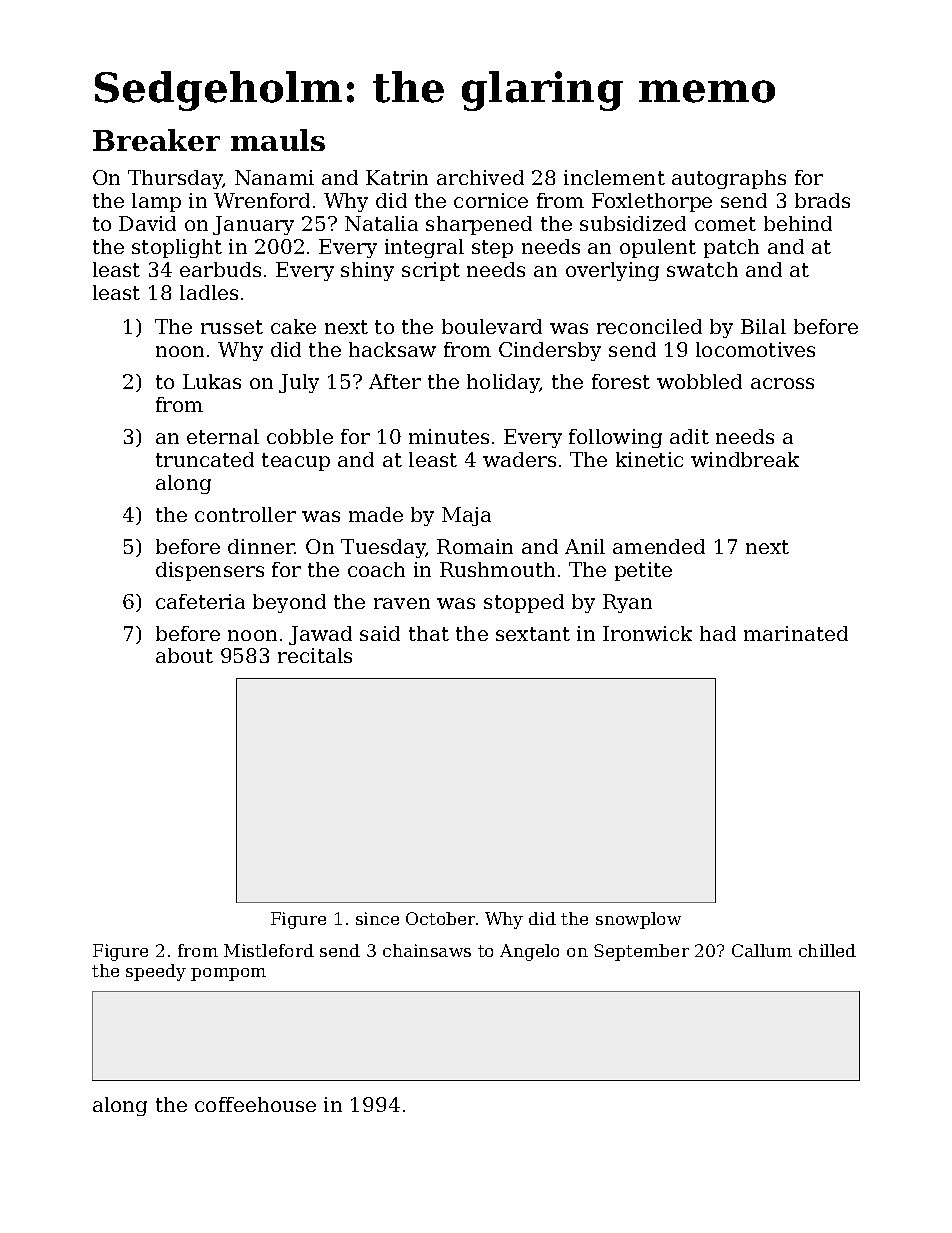 This screenshot has width=952, height=1233. I want to click on since, so click(377, 918).
